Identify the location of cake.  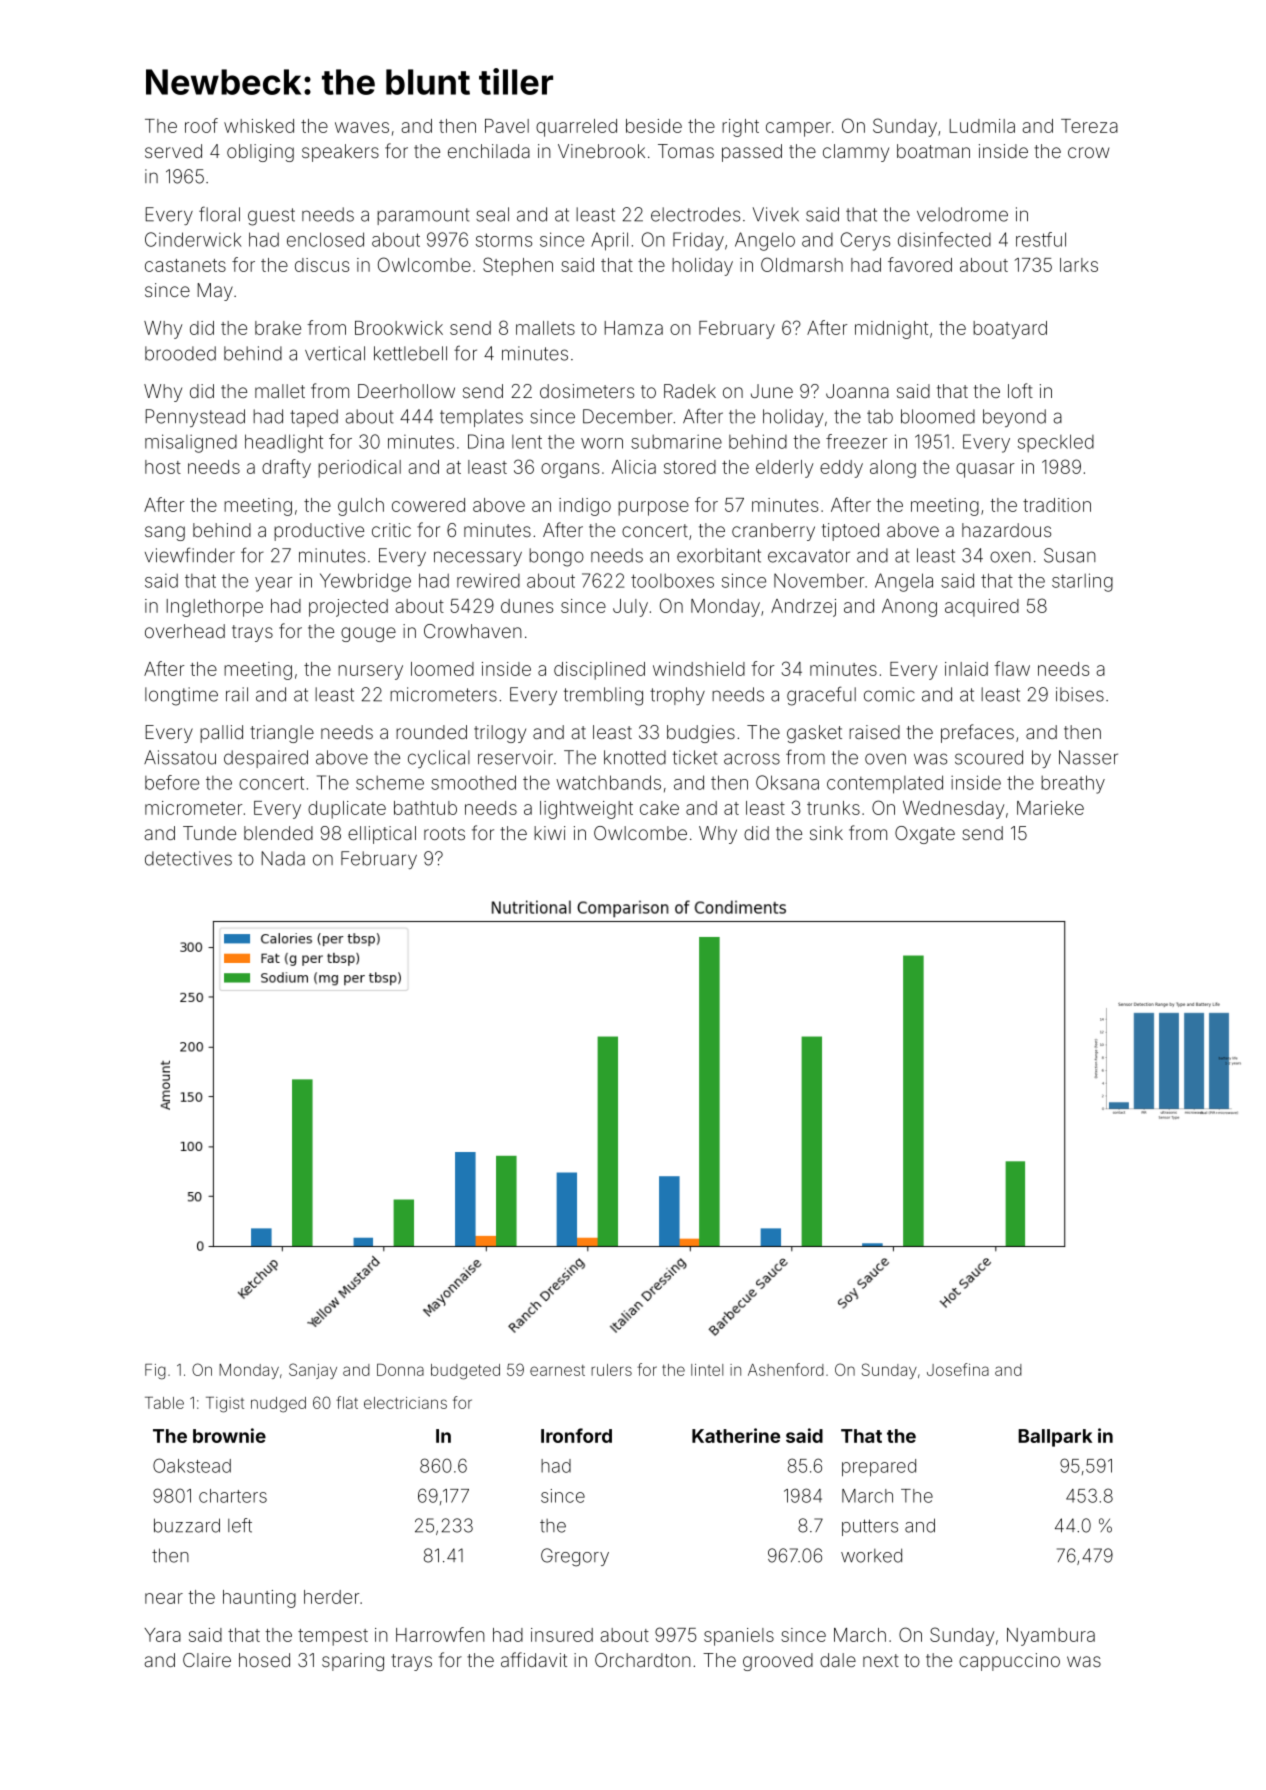
(659, 808).
